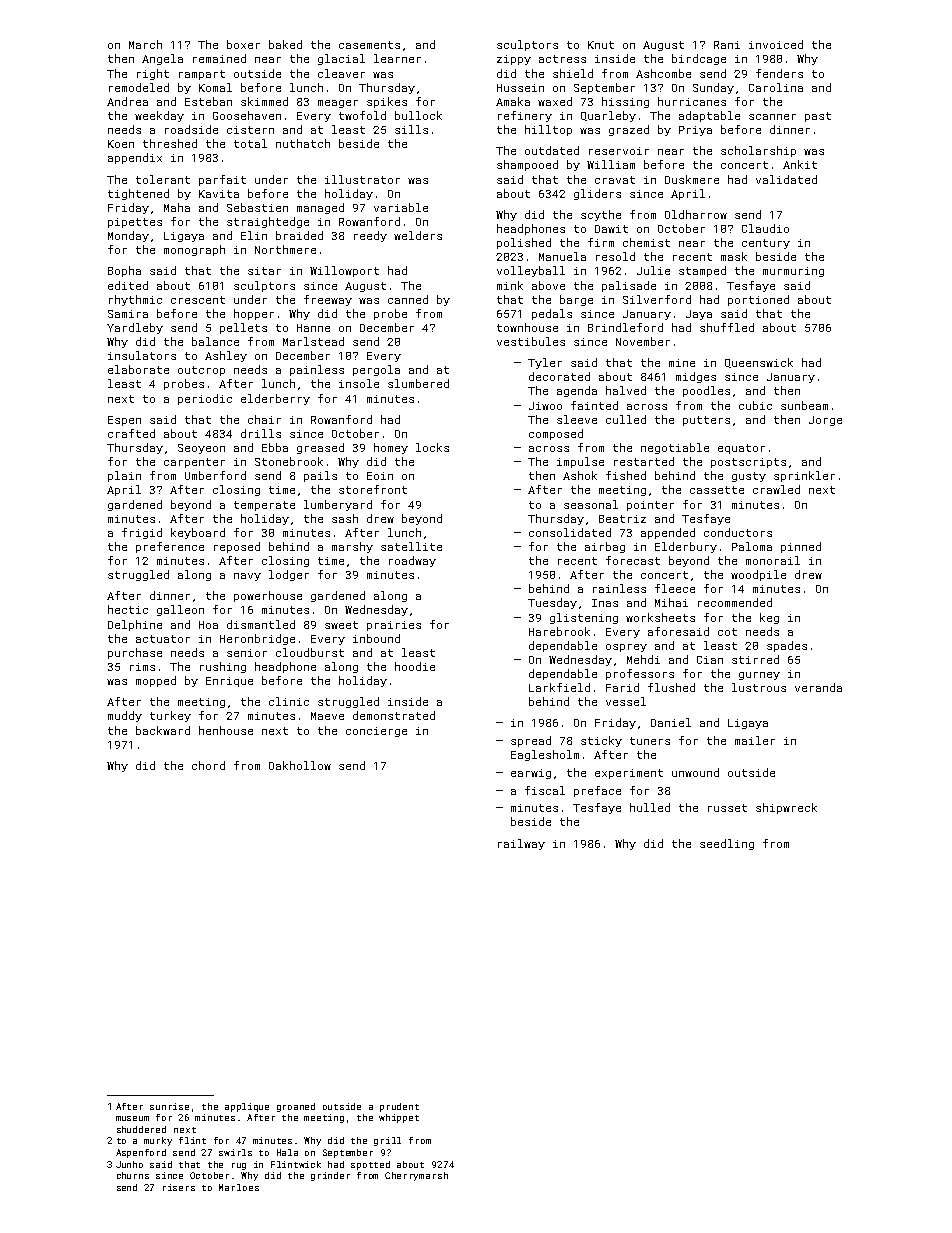  I want to click on Jorge, so click(825, 421).
